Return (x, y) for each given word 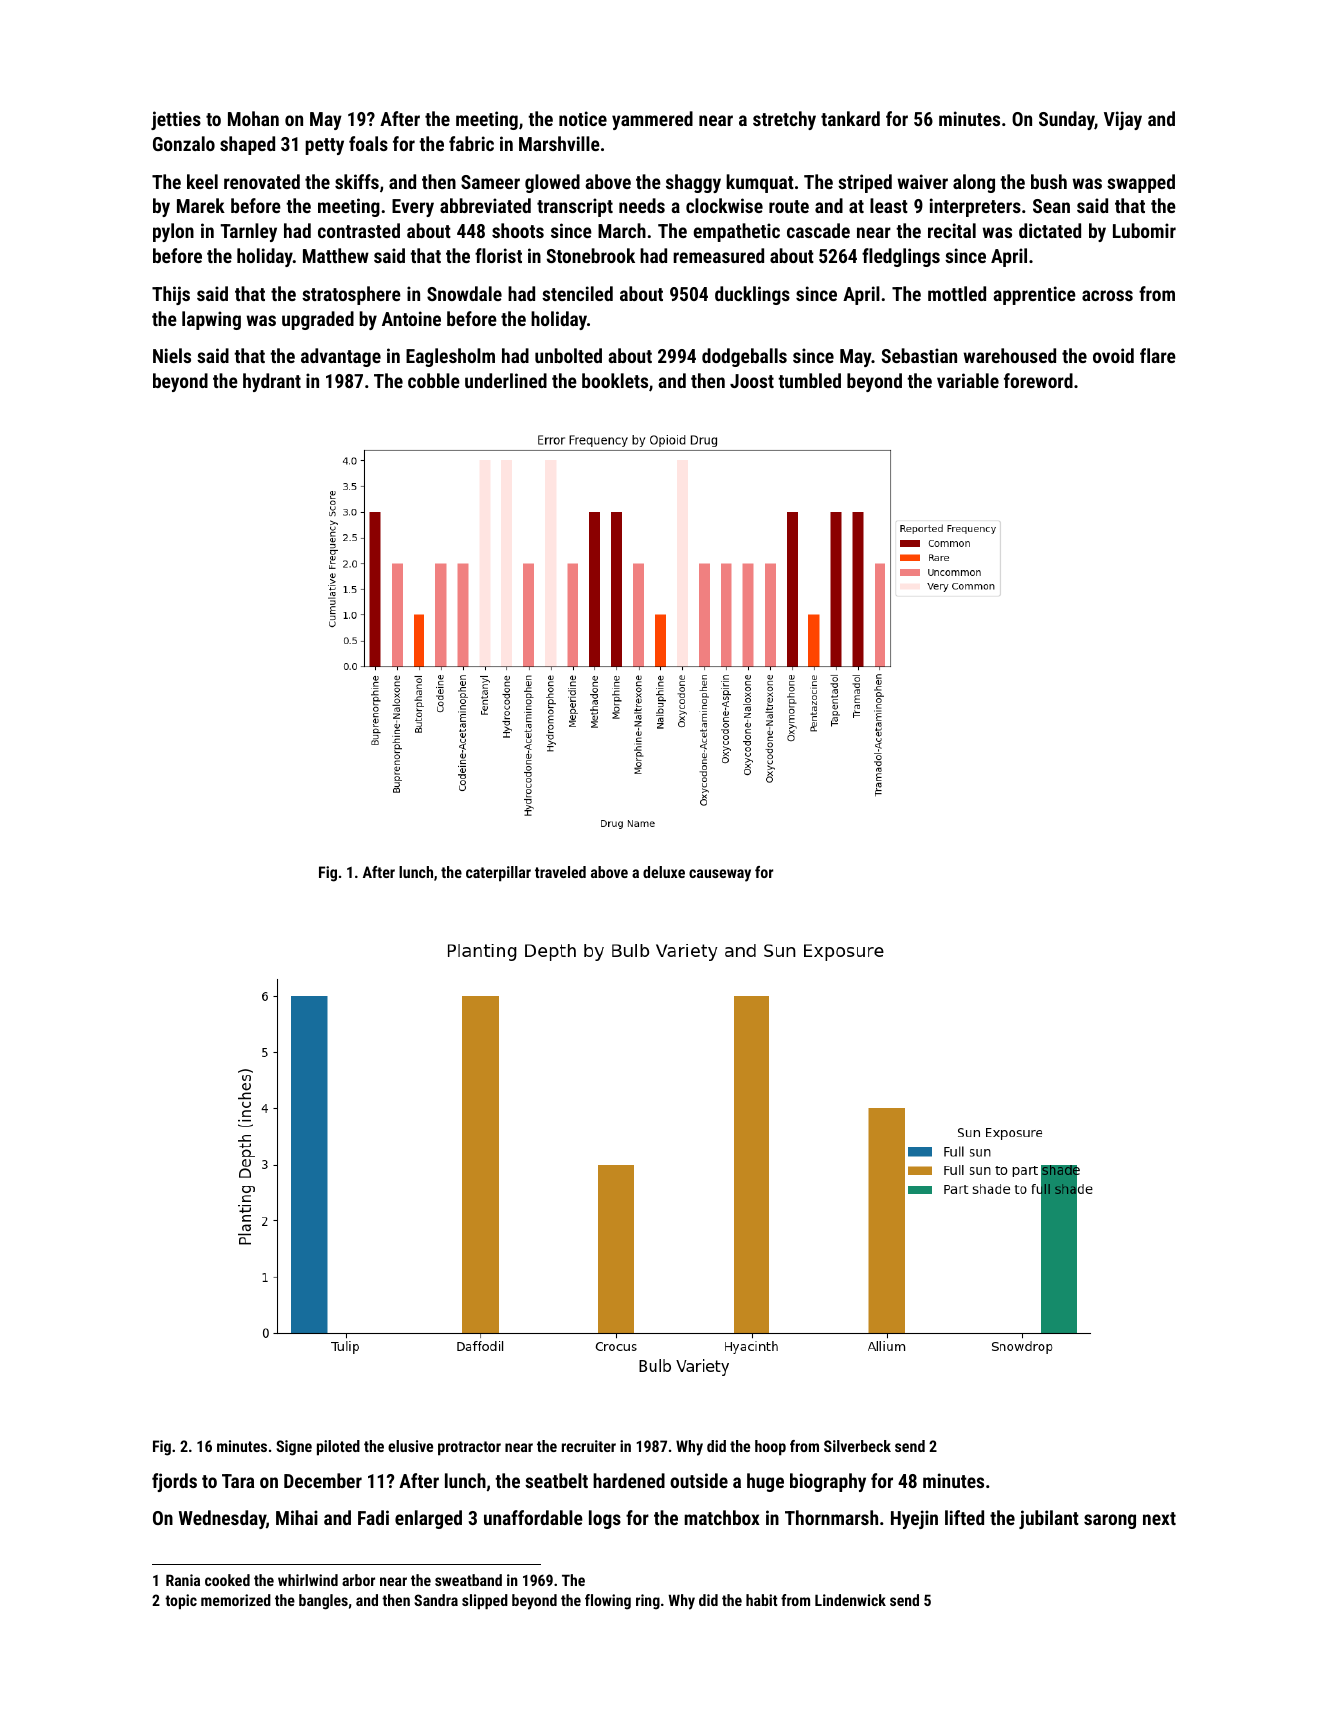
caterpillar (498, 874)
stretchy (784, 120)
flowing (608, 1602)
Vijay (1123, 120)
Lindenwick (850, 1600)
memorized (236, 1600)
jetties (176, 120)
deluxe (664, 872)
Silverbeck (857, 1446)
